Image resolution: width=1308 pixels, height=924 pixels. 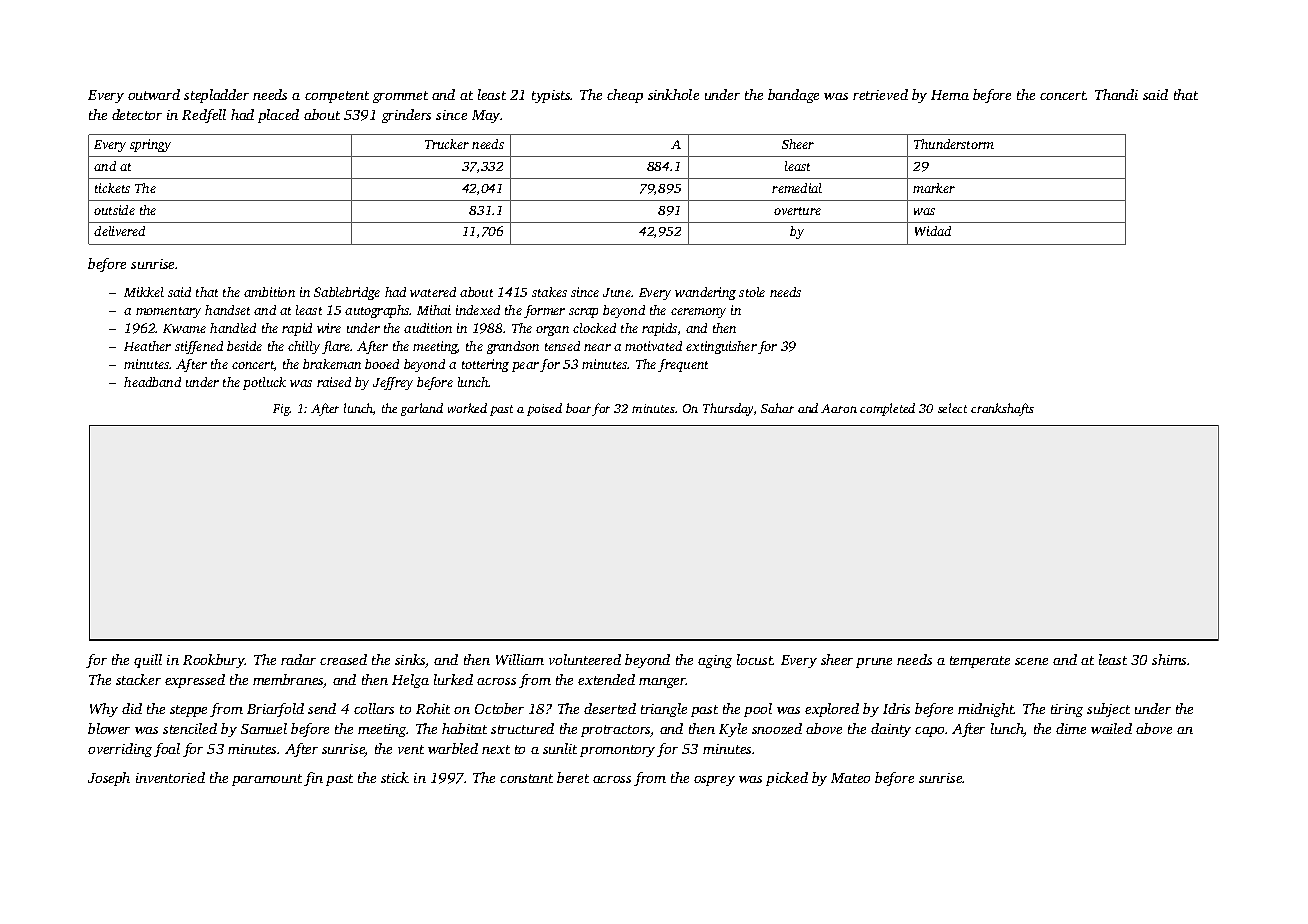 What do you see at coordinates (148, 661) in the screenshot?
I see `quill` at bounding box center [148, 661].
